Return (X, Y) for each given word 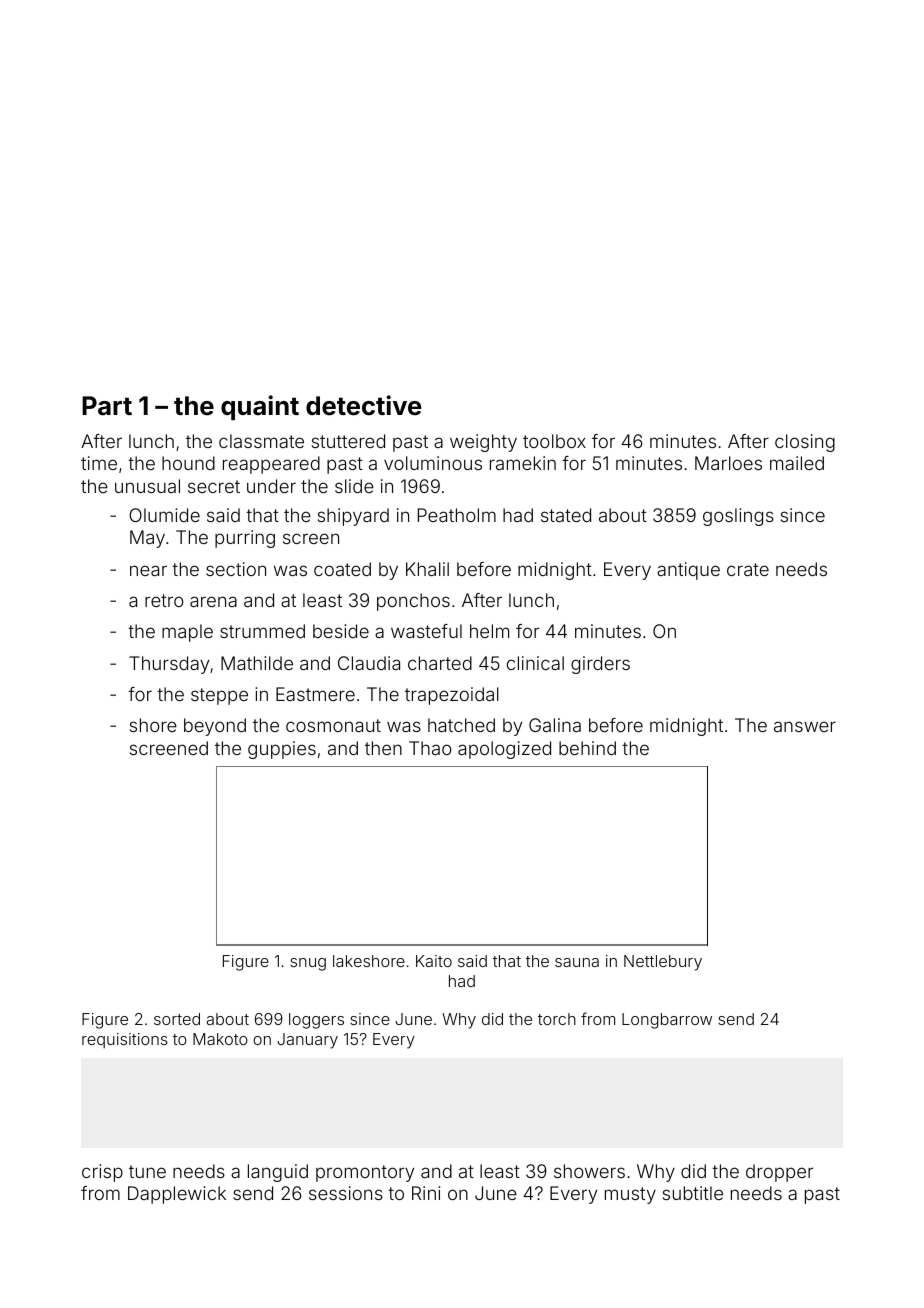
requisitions (125, 1041)
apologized (504, 750)
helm (489, 631)
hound (188, 463)
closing (805, 443)
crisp (102, 1173)
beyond (215, 727)
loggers (316, 1021)
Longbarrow (667, 1021)
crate (748, 569)
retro (164, 600)
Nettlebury (663, 963)
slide (354, 486)
